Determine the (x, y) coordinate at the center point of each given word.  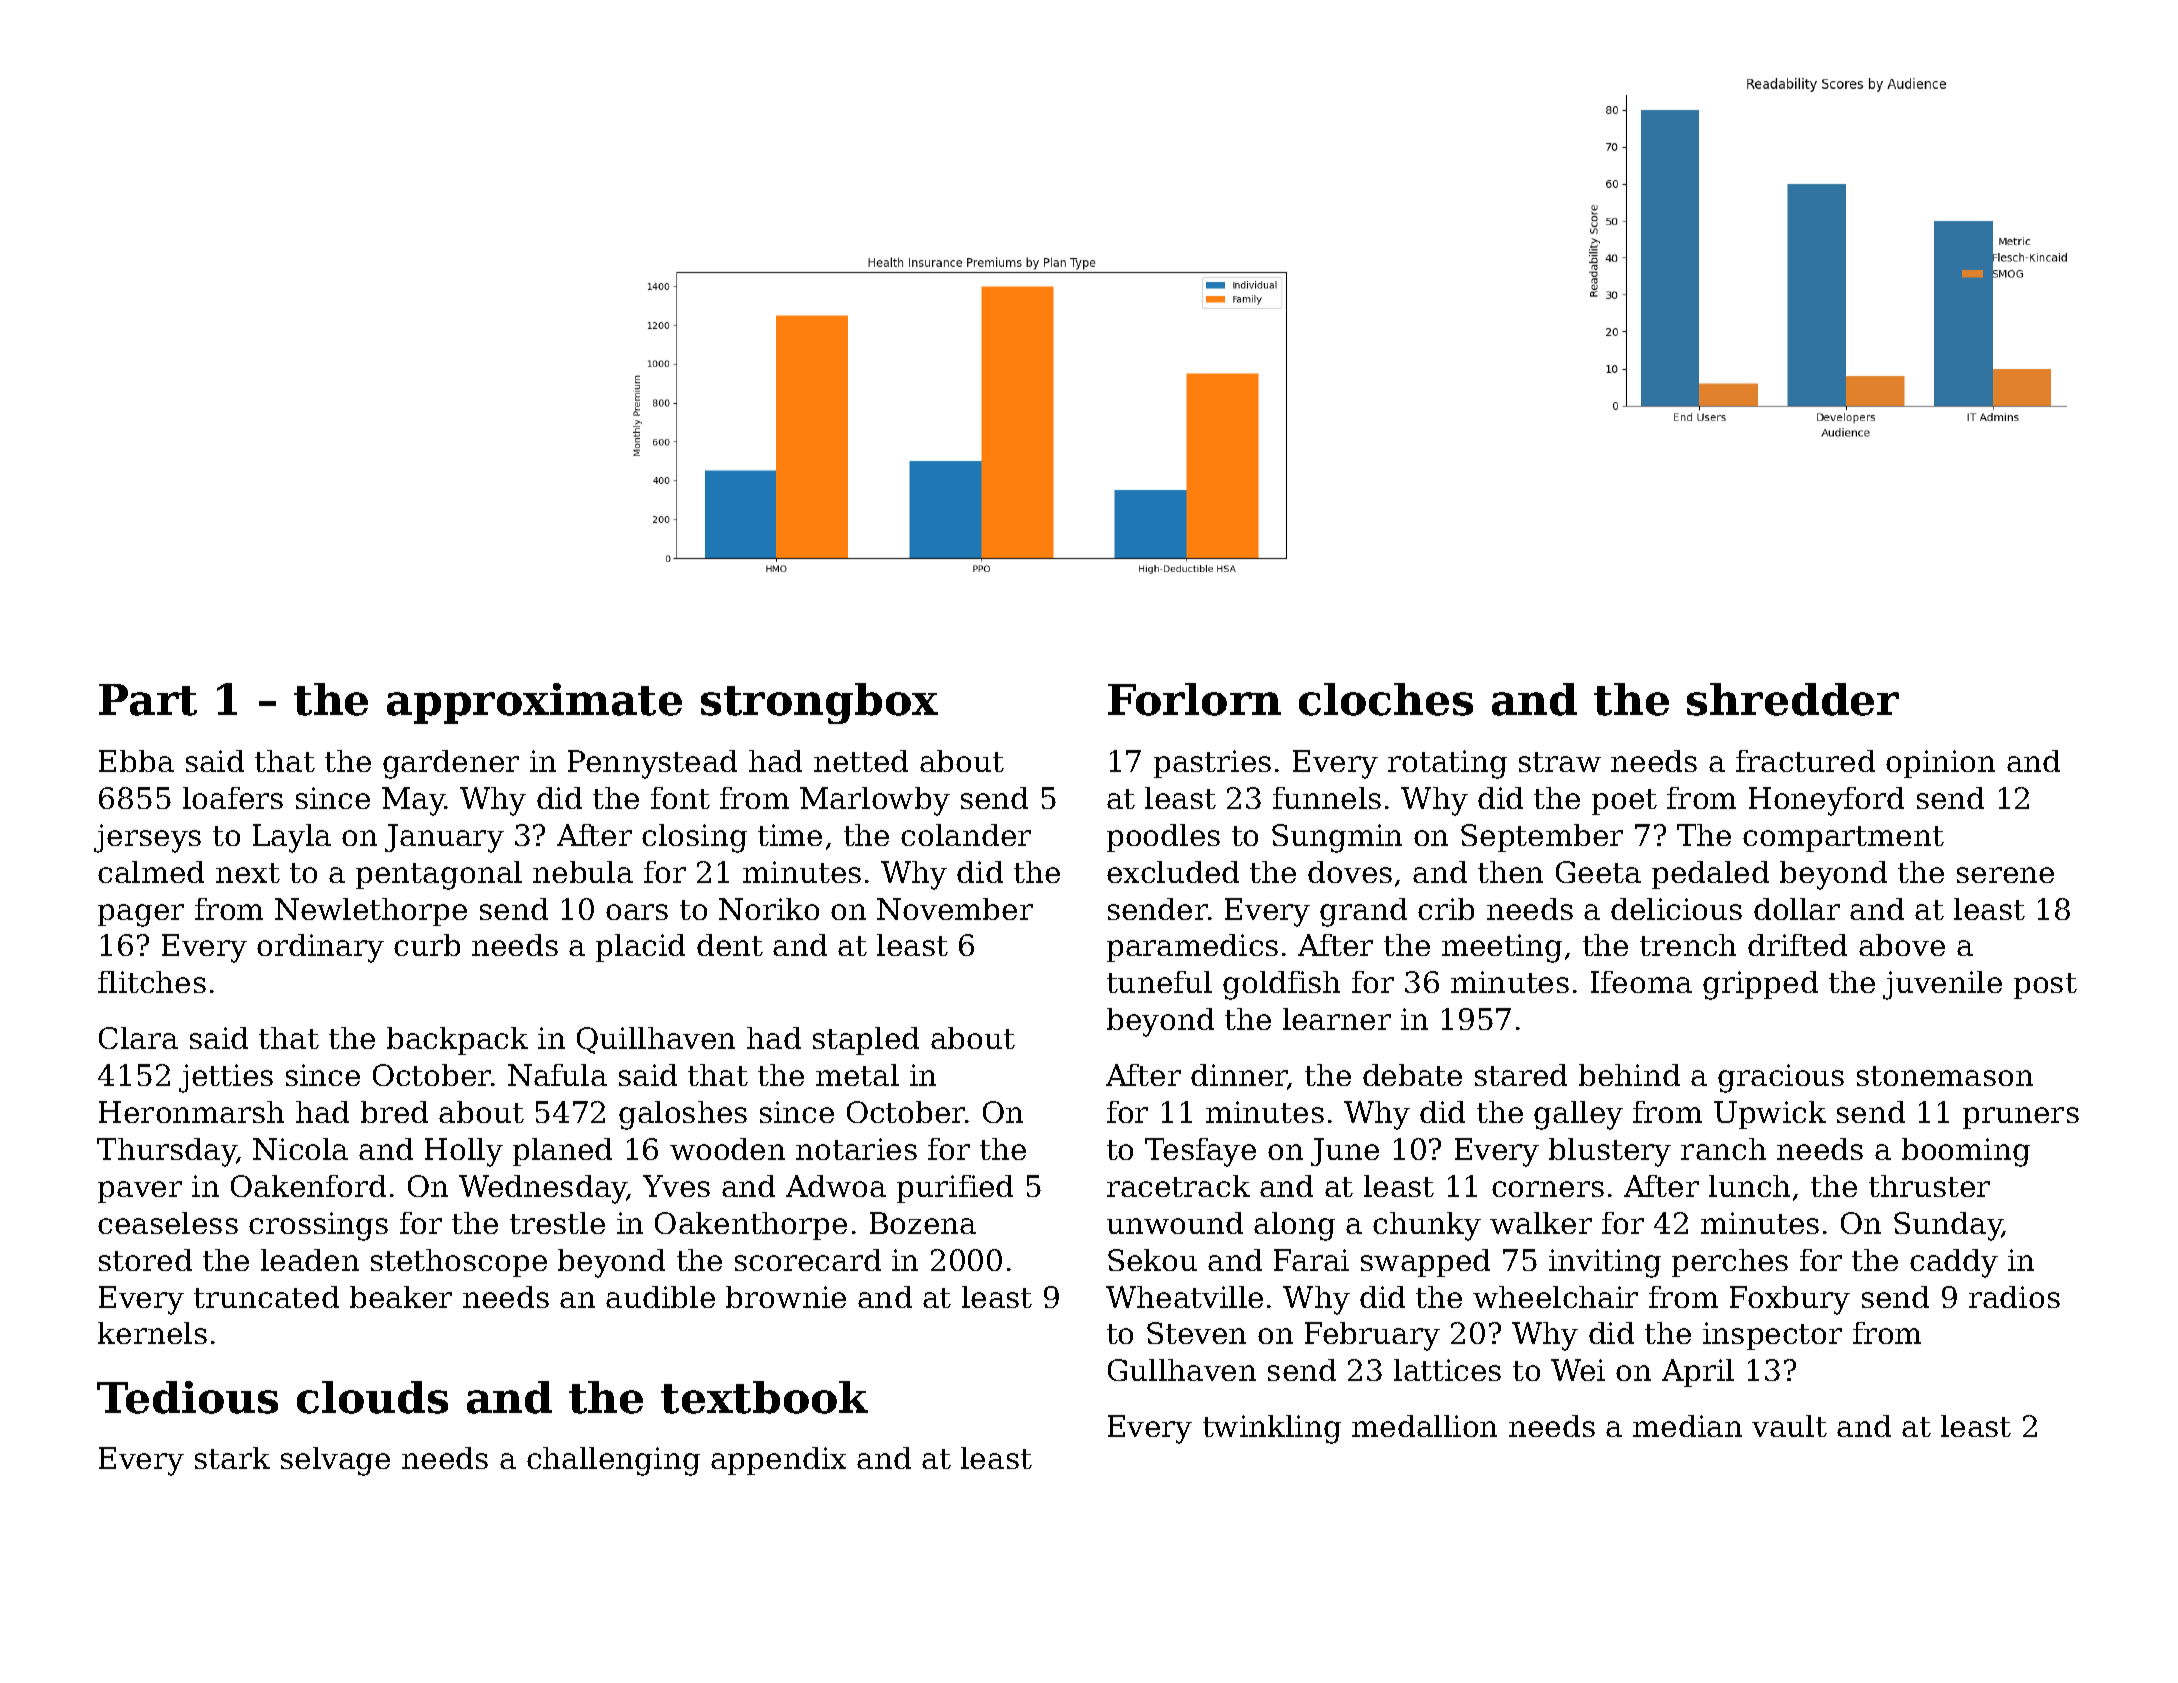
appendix (778, 1461)
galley (1578, 1115)
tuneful (1159, 982)
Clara (138, 1038)
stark (232, 1458)
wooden (727, 1149)
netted (861, 761)
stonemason (1945, 1076)
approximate (534, 703)
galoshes (683, 1115)
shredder (1793, 699)
